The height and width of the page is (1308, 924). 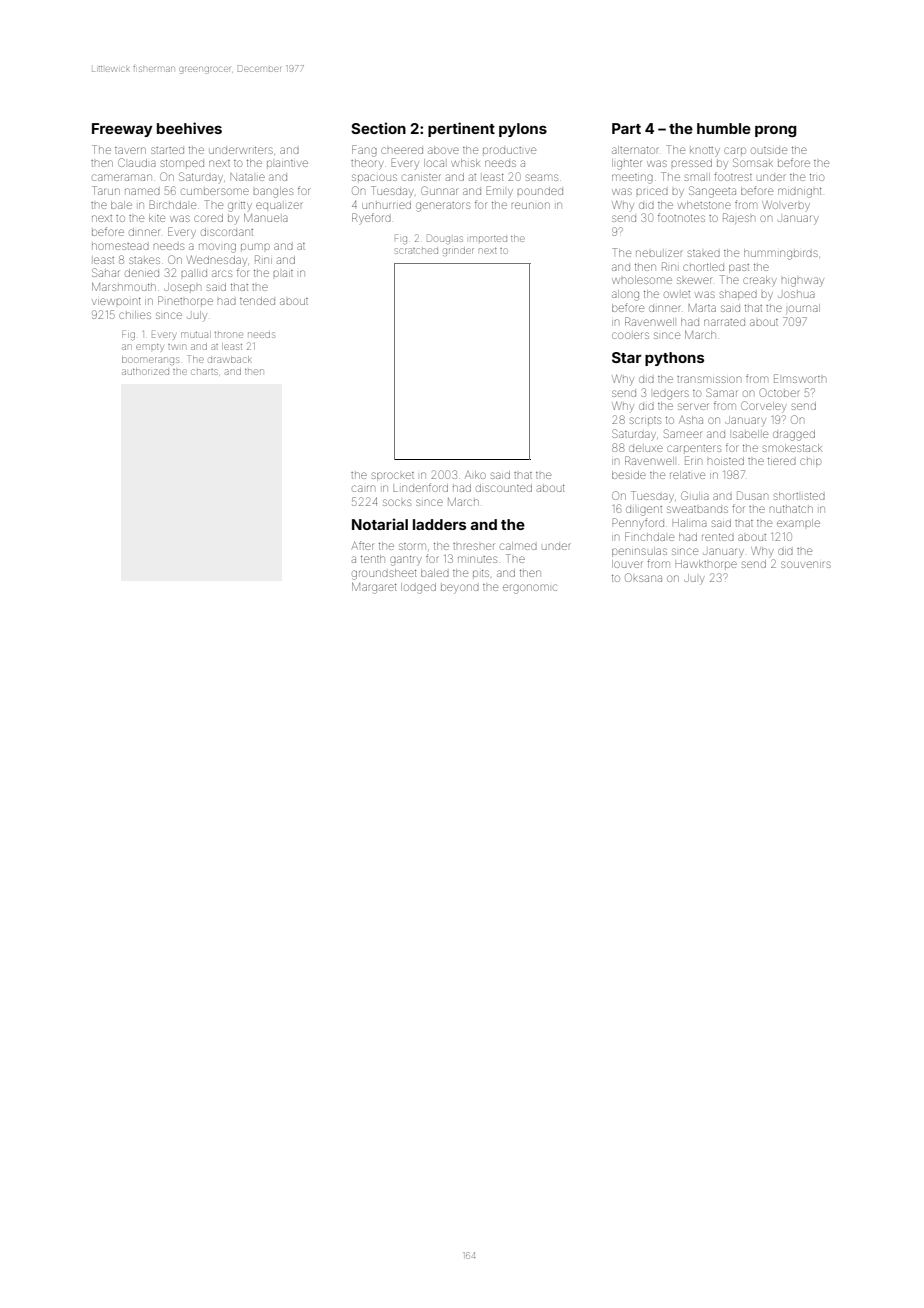 What do you see at coordinates (439, 190) in the page?
I see `Gunnar` at bounding box center [439, 190].
